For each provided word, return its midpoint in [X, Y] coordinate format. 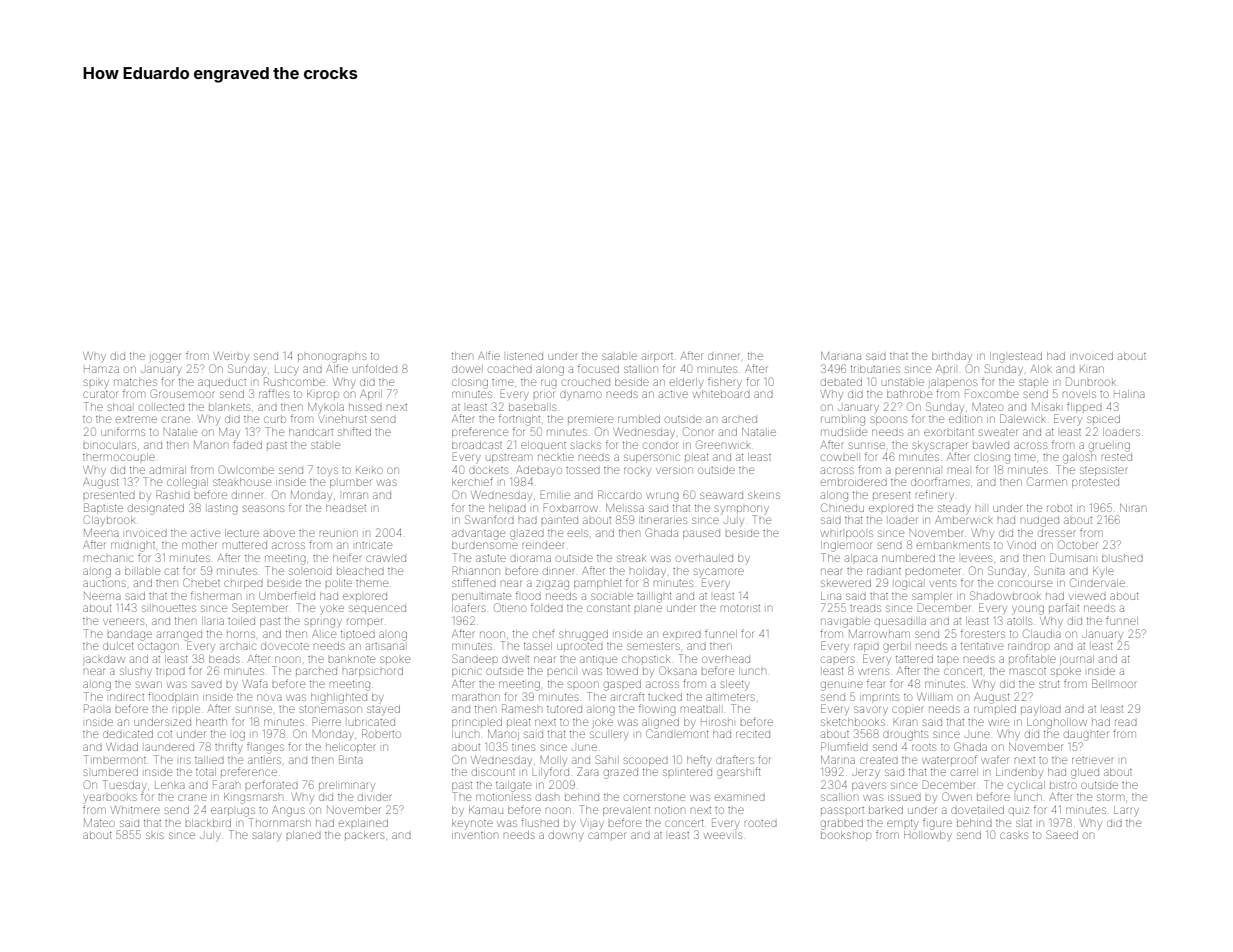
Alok [1041, 369]
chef [543, 633]
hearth [211, 722]
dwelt [515, 659]
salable [619, 356]
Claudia [1042, 633]
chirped [243, 584]
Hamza [101, 369]
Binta [351, 759]
